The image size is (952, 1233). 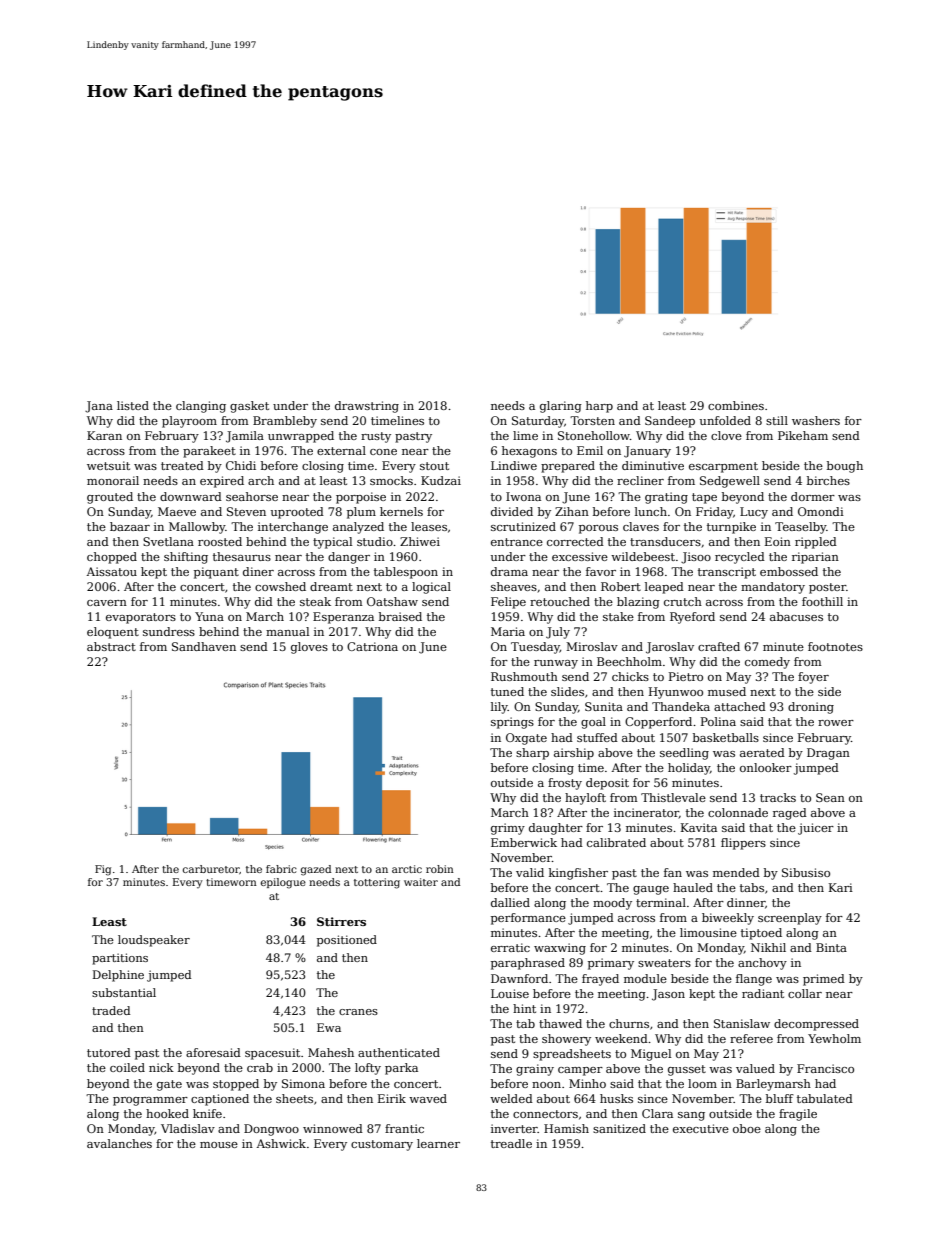 What do you see at coordinates (281, 1143) in the page?
I see `Ashwick` at bounding box center [281, 1143].
